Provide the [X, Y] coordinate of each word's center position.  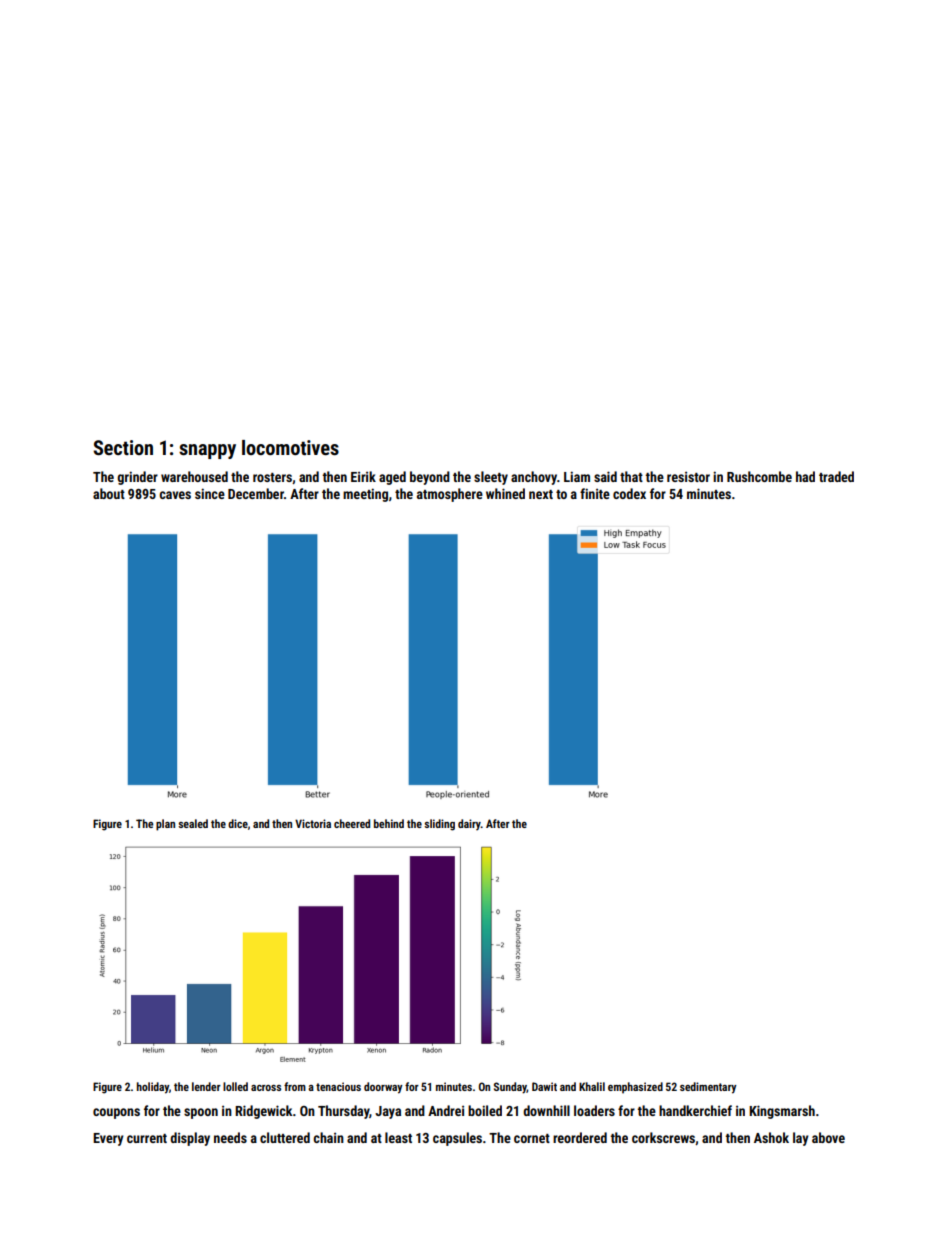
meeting [365, 495]
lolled [235, 1086]
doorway [383, 1088]
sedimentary [708, 1088]
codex [629, 493]
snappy [207, 451]
